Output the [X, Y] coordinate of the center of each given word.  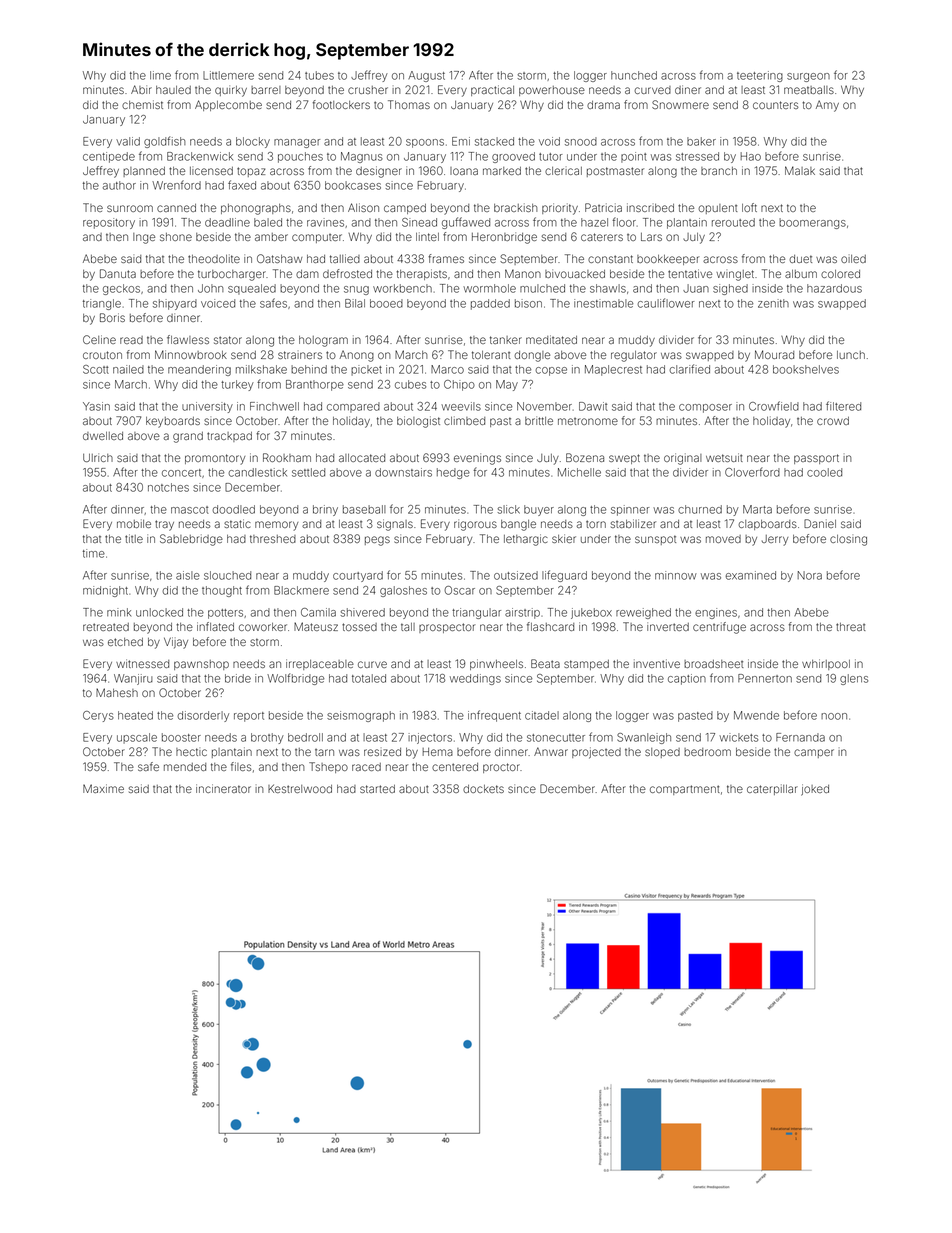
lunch [851, 355]
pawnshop [201, 665]
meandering [199, 370]
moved [723, 539]
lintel [427, 236]
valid [128, 141]
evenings [477, 459]
